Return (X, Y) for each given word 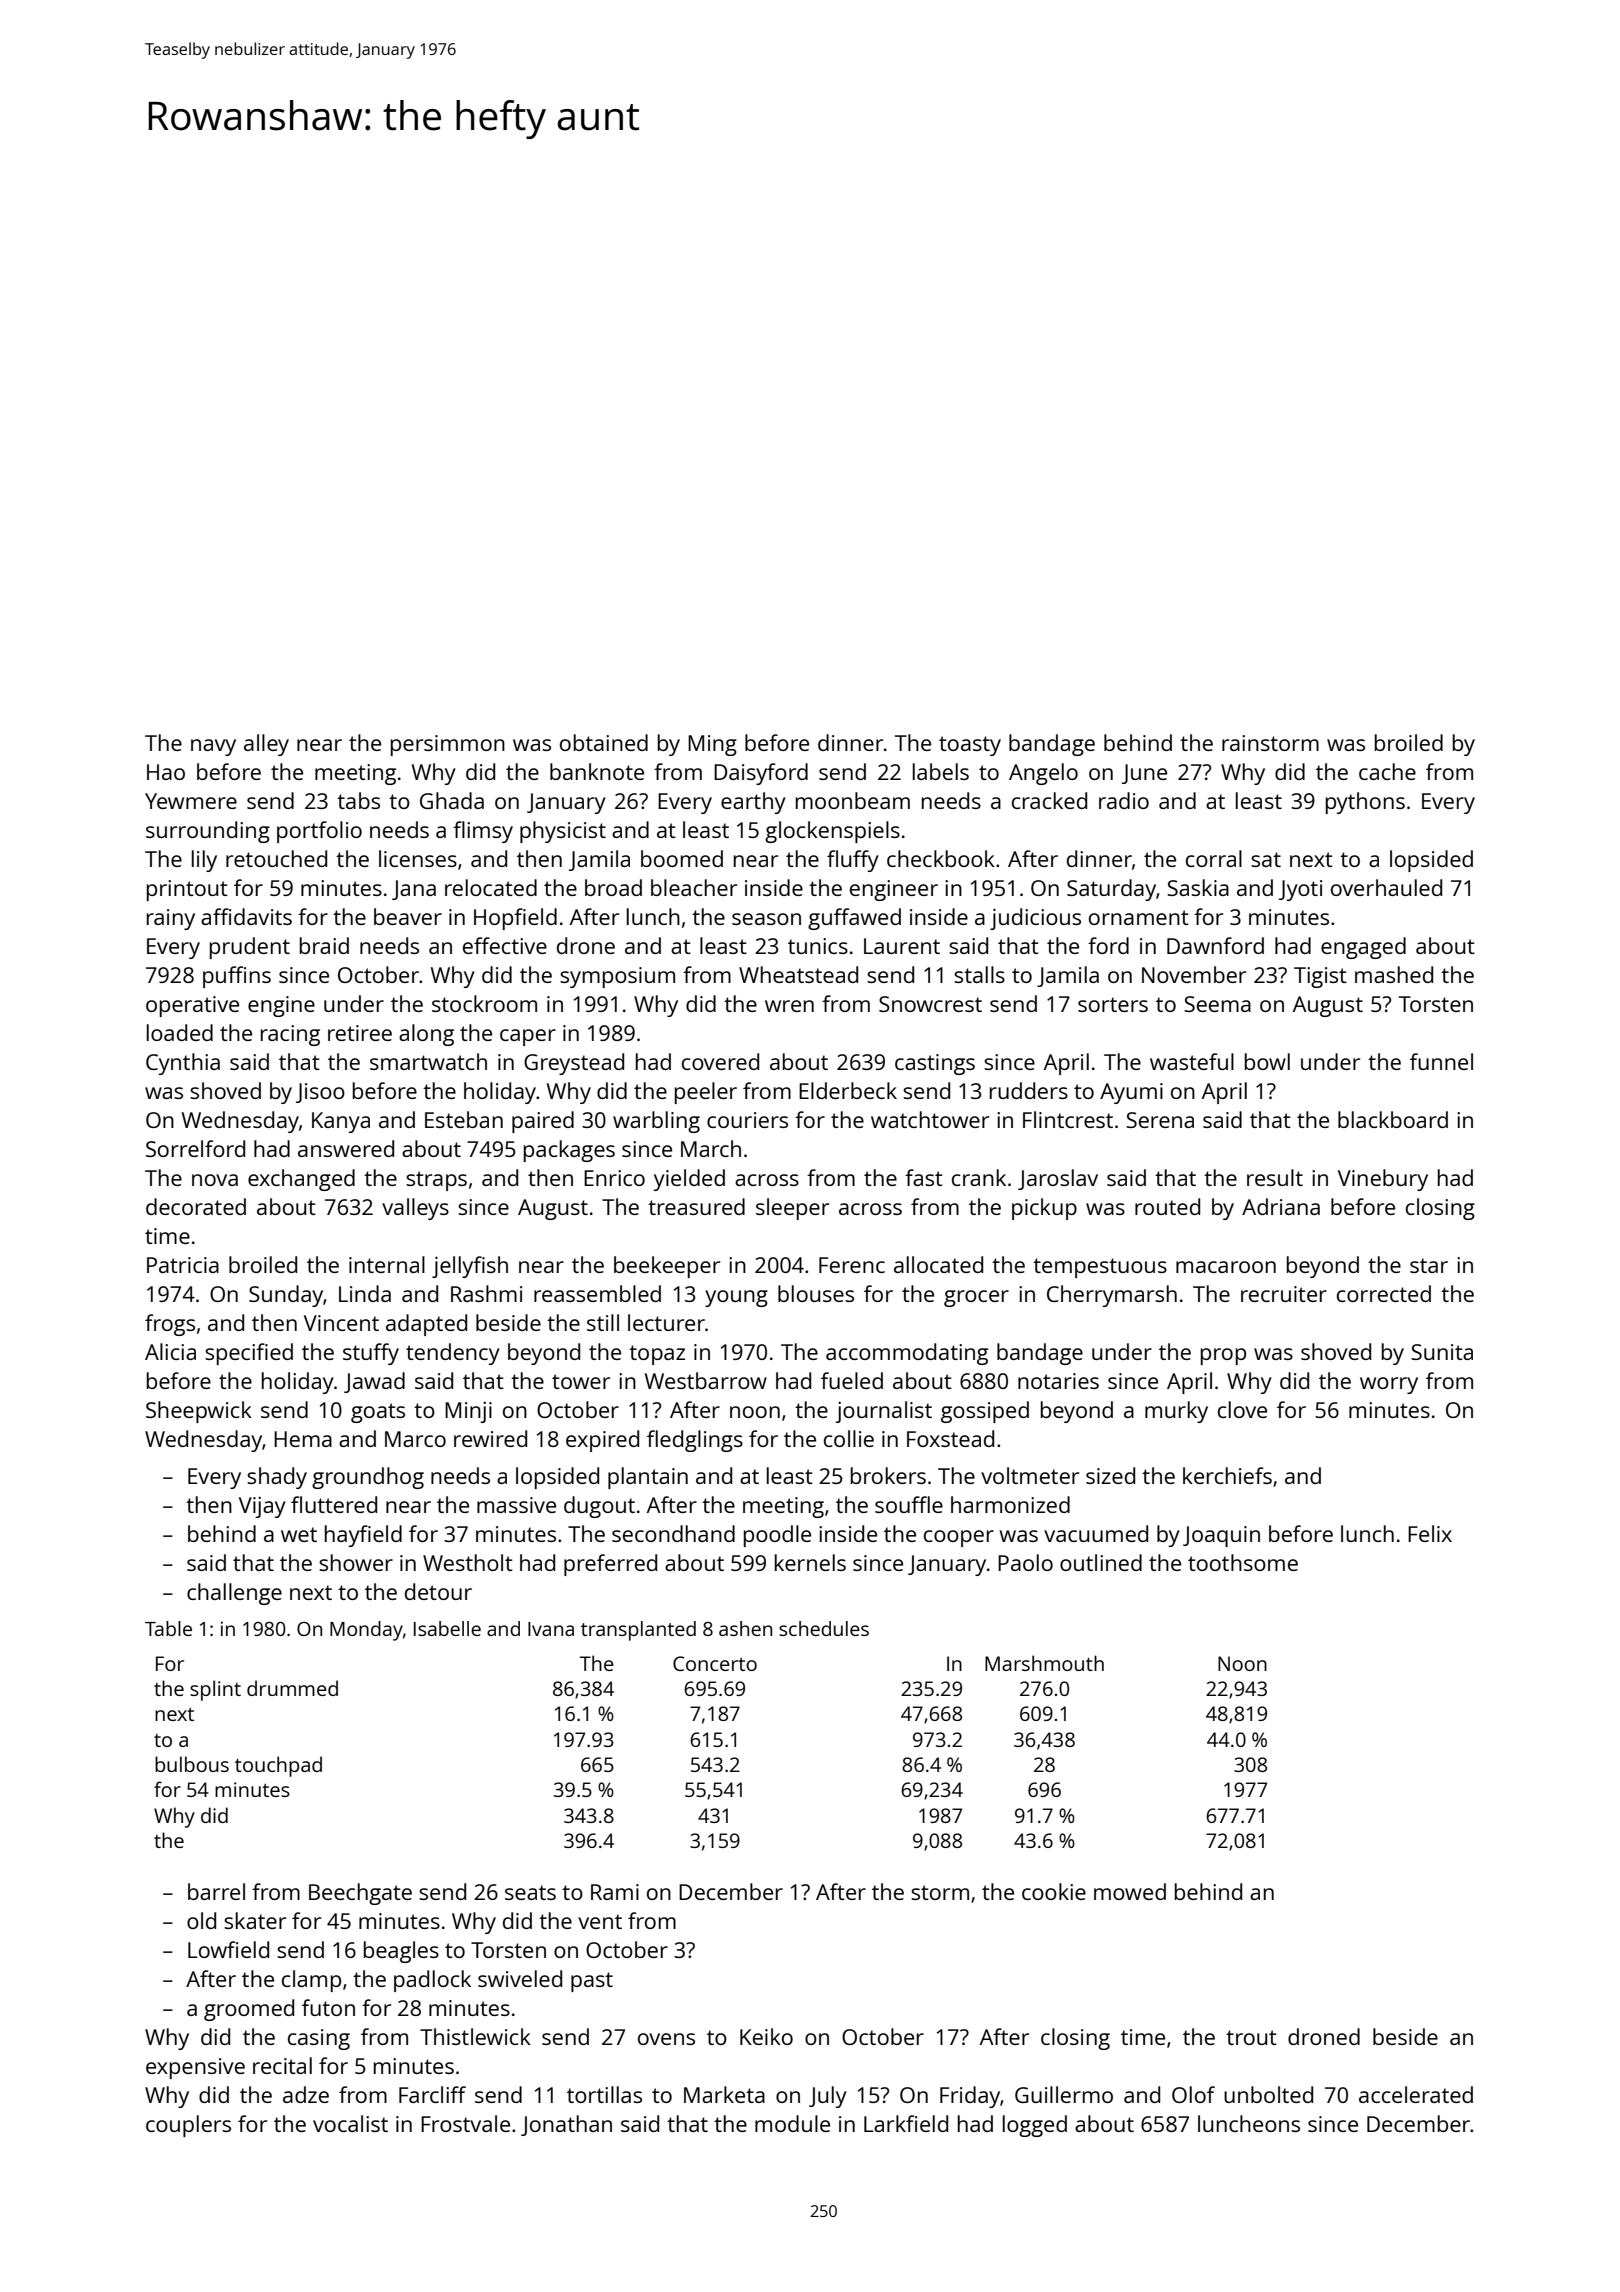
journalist (883, 1412)
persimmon (448, 745)
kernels (810, 1562)
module (792, 2123)
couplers (188, 2126)
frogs (170, 1325)
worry (1389, 1385)
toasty (970, 746)
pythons (1365, 803)
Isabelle (447, 1628)
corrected (1384, 1293)
